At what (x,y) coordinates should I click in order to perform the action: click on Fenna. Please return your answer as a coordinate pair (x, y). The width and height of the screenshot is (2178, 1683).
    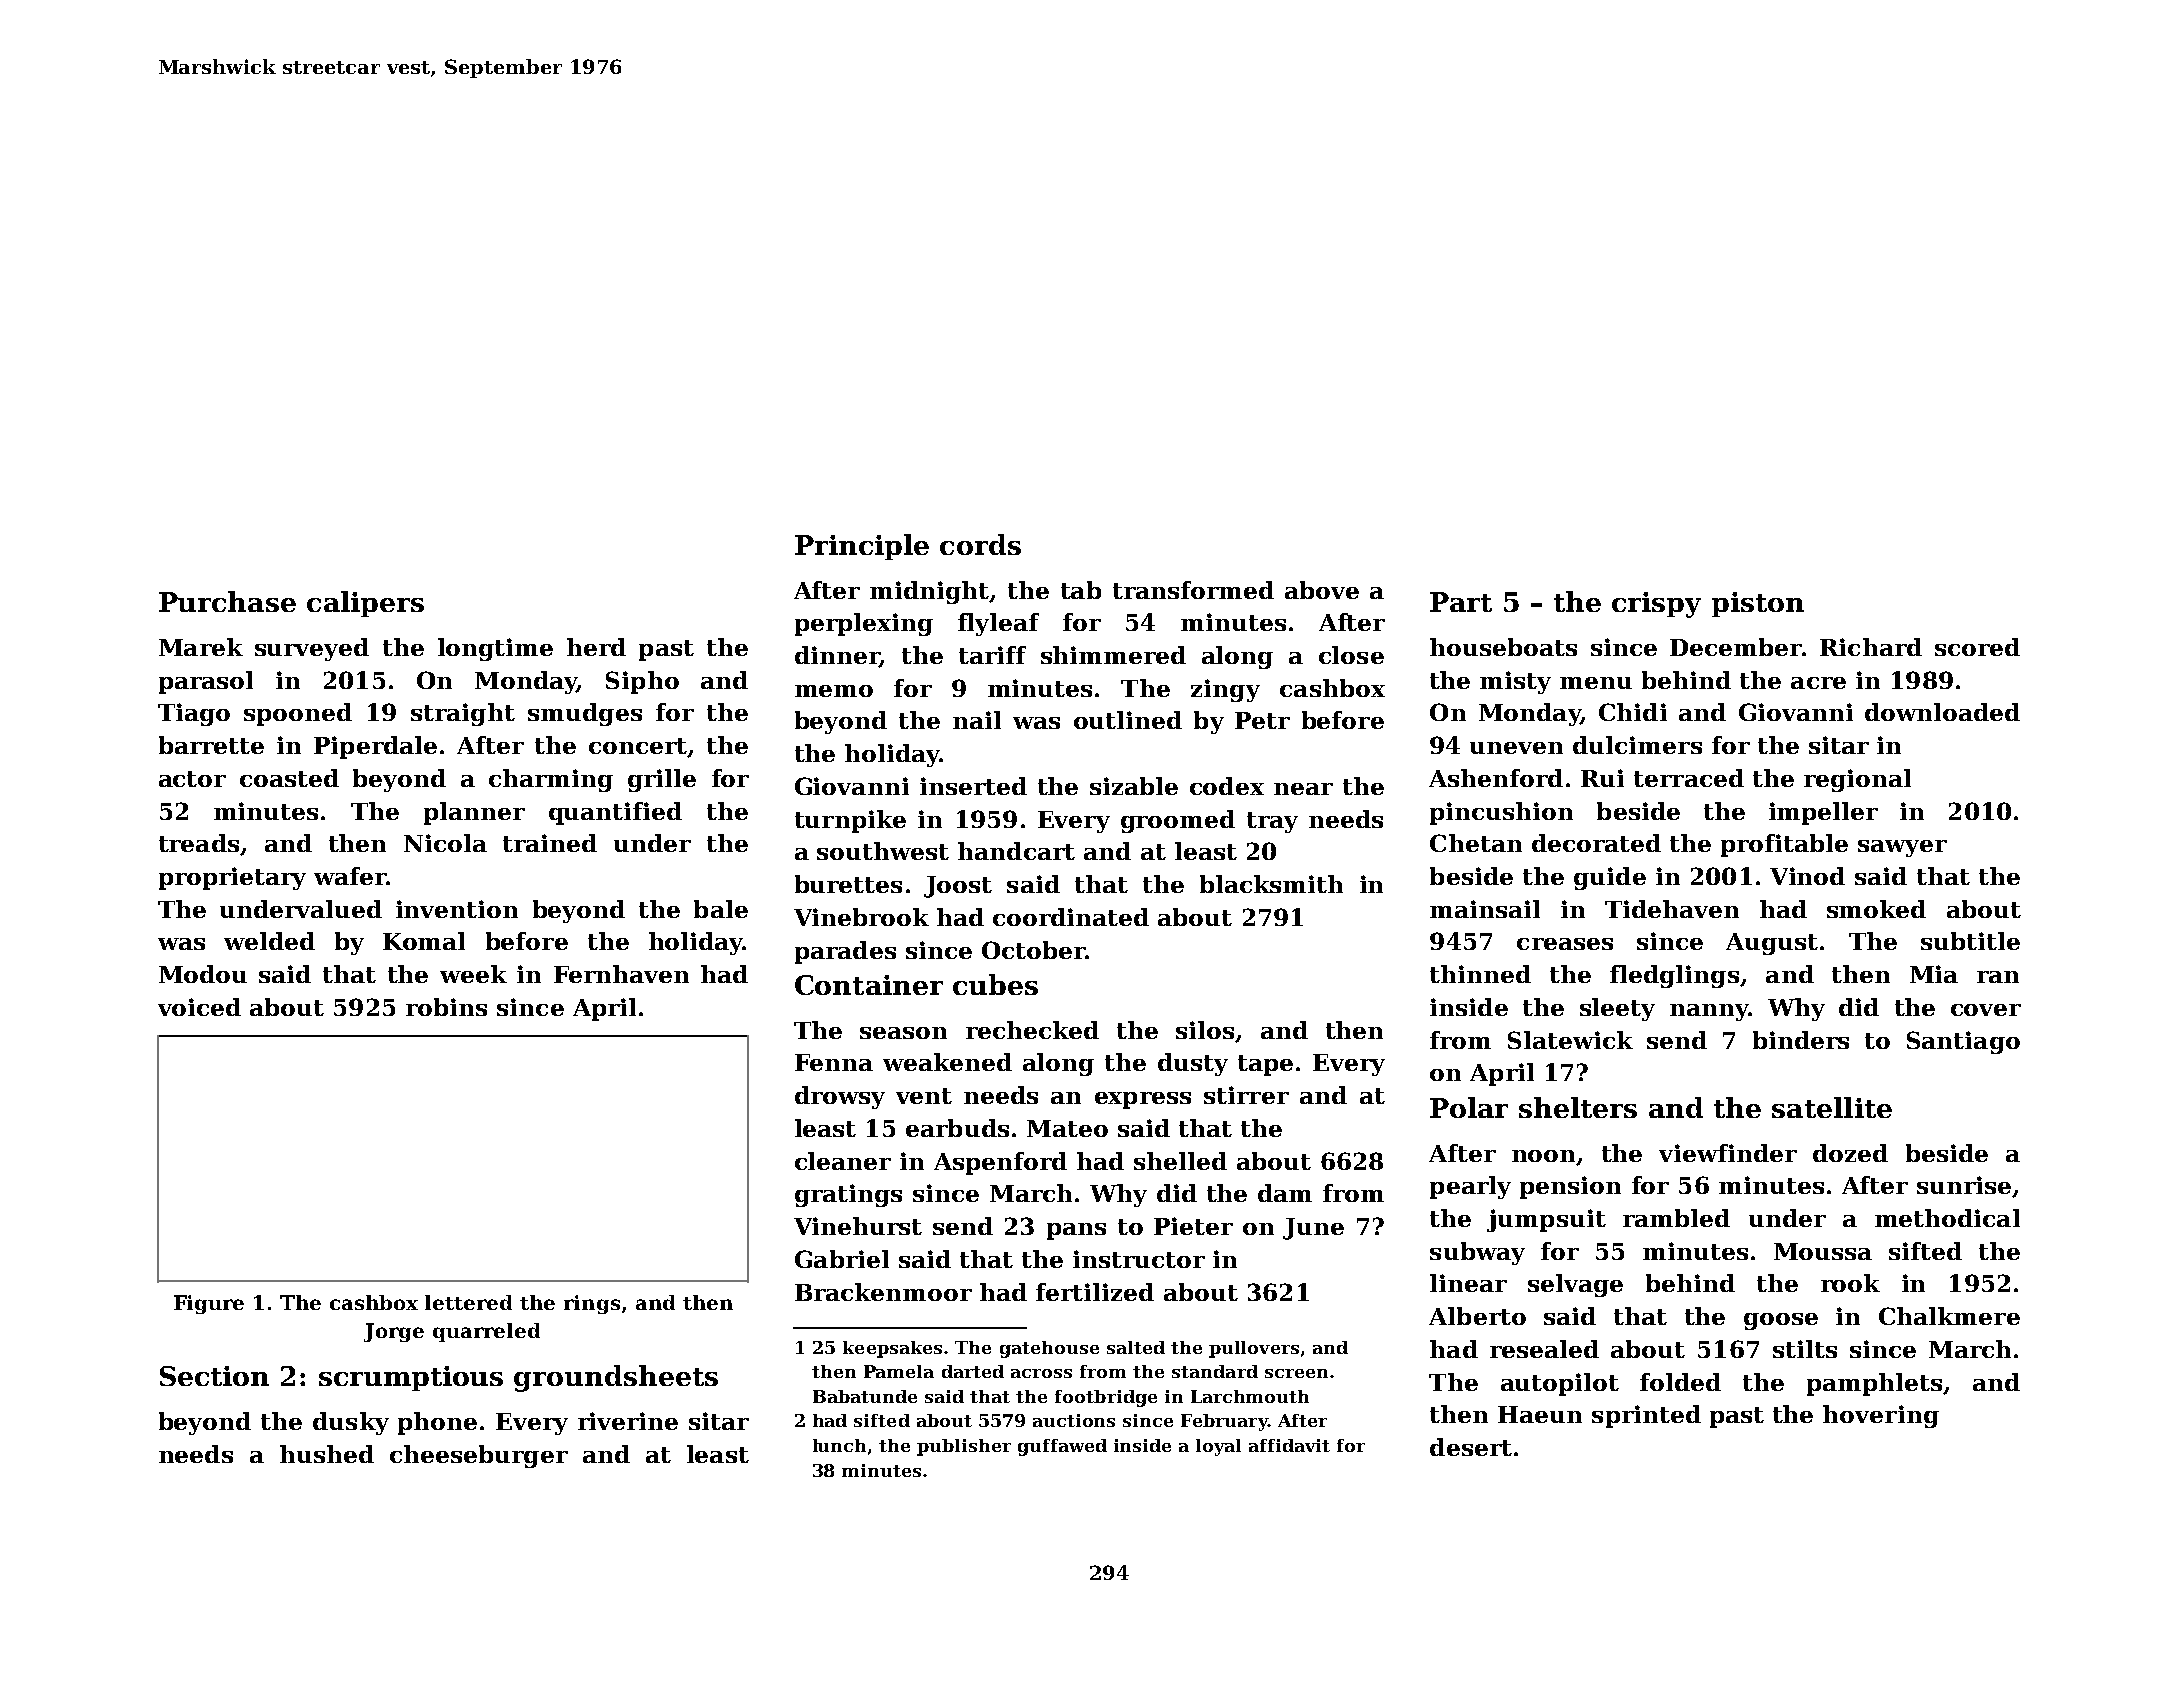
    Looking at the image, I should click on (834, 1062).
